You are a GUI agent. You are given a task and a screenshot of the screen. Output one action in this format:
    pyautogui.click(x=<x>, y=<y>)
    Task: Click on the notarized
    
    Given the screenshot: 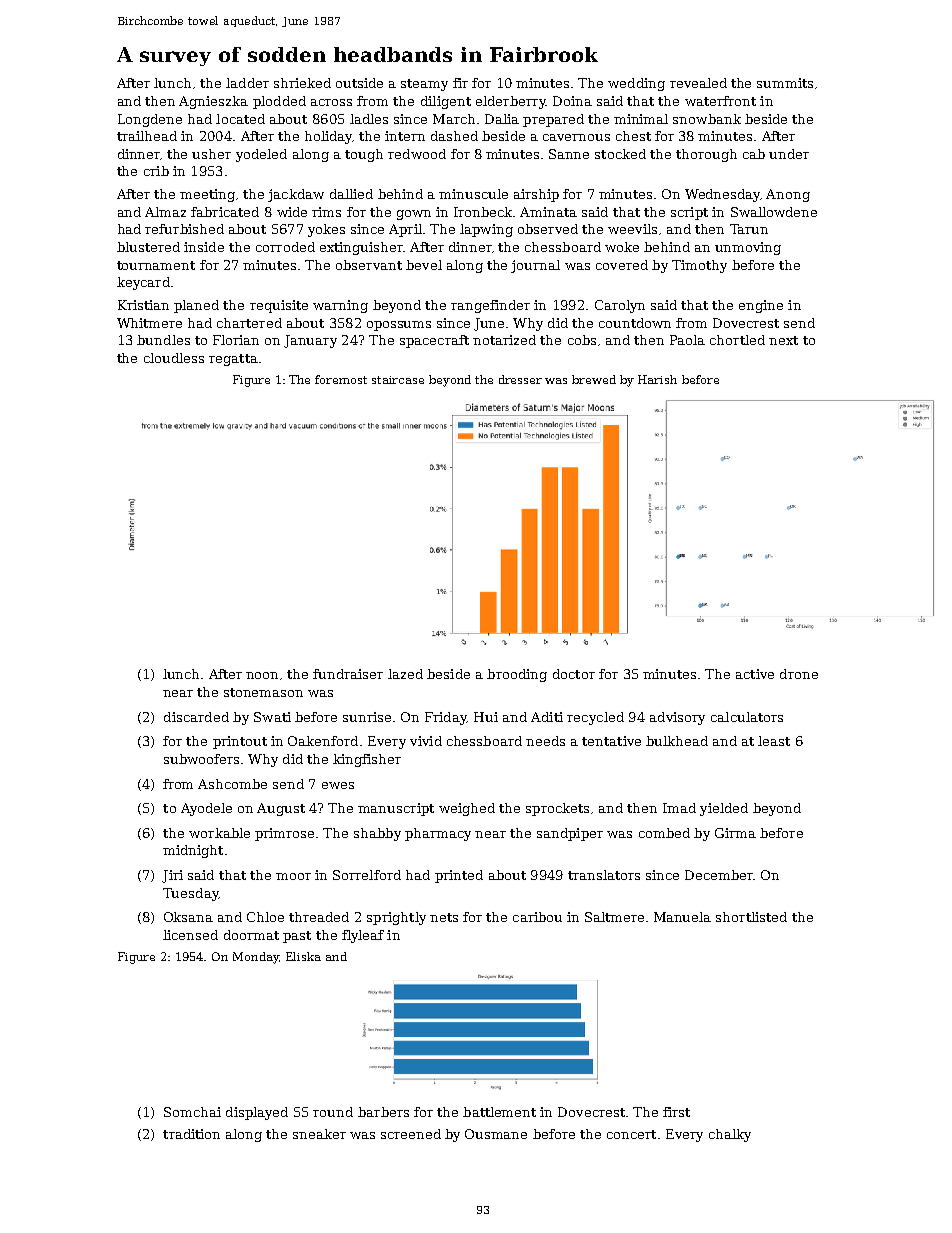 What is the action you would take?
    pyautogui.click(x=504, y=340)
